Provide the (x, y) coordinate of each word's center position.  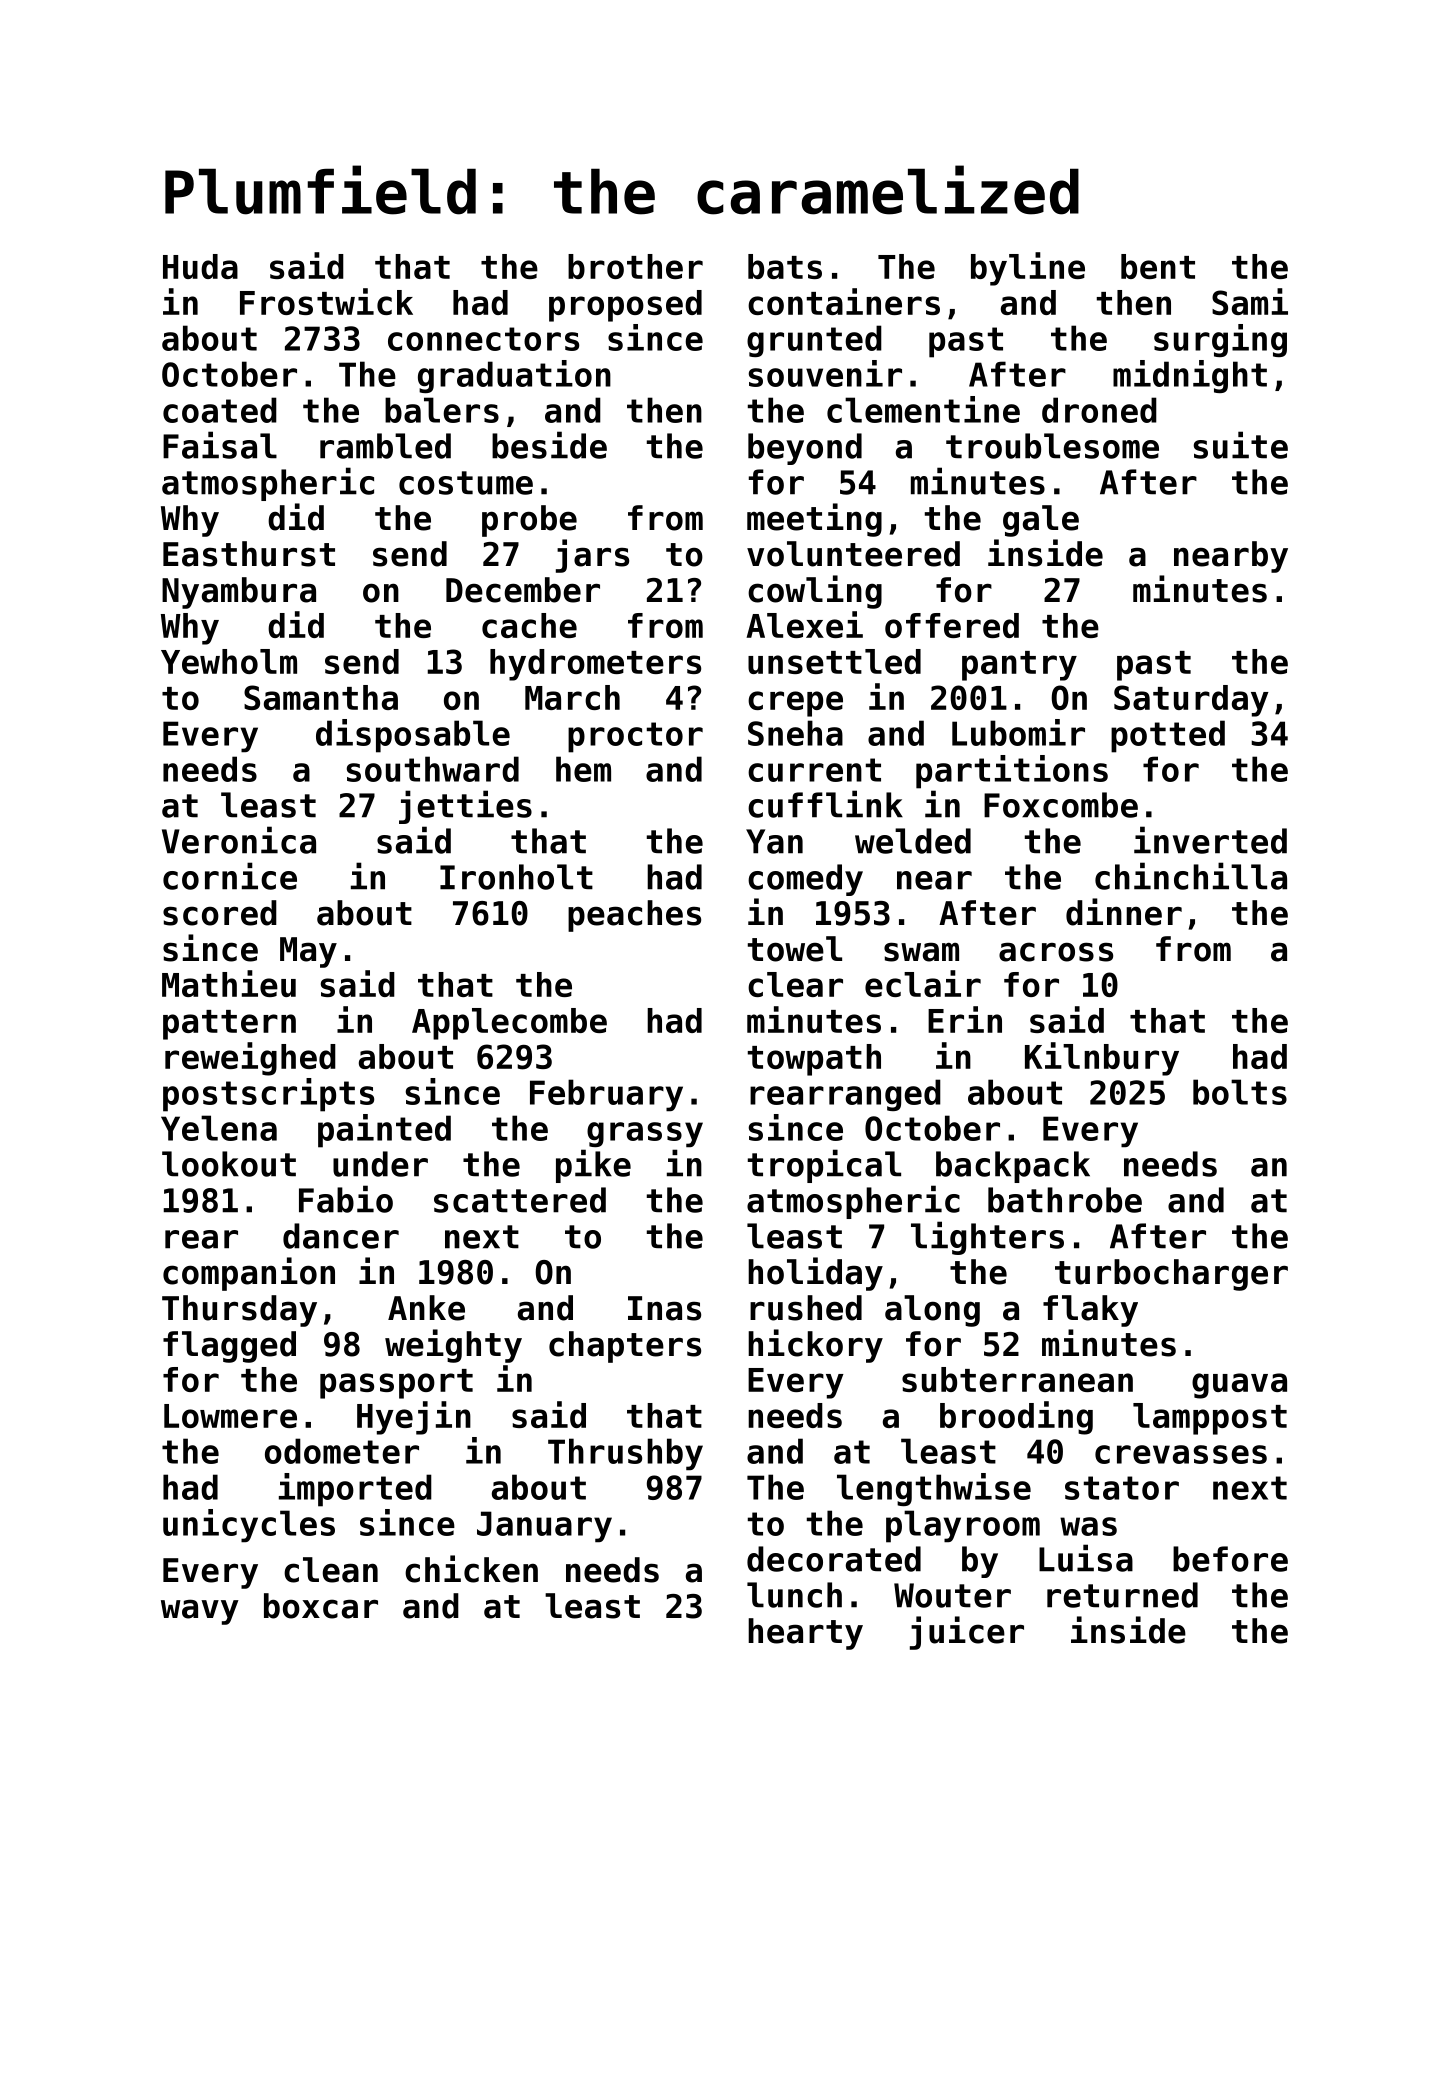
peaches (634, 916)
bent (1158, 266)
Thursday (239, 1311)
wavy (200, 1612)
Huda (200, 266)
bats (785, 266)
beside (549, 445)
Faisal (220, 445)
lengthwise (934, 1489)
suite (1241, 445)
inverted (1210, 840)
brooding (1016, 1418)
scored (220, 913)
